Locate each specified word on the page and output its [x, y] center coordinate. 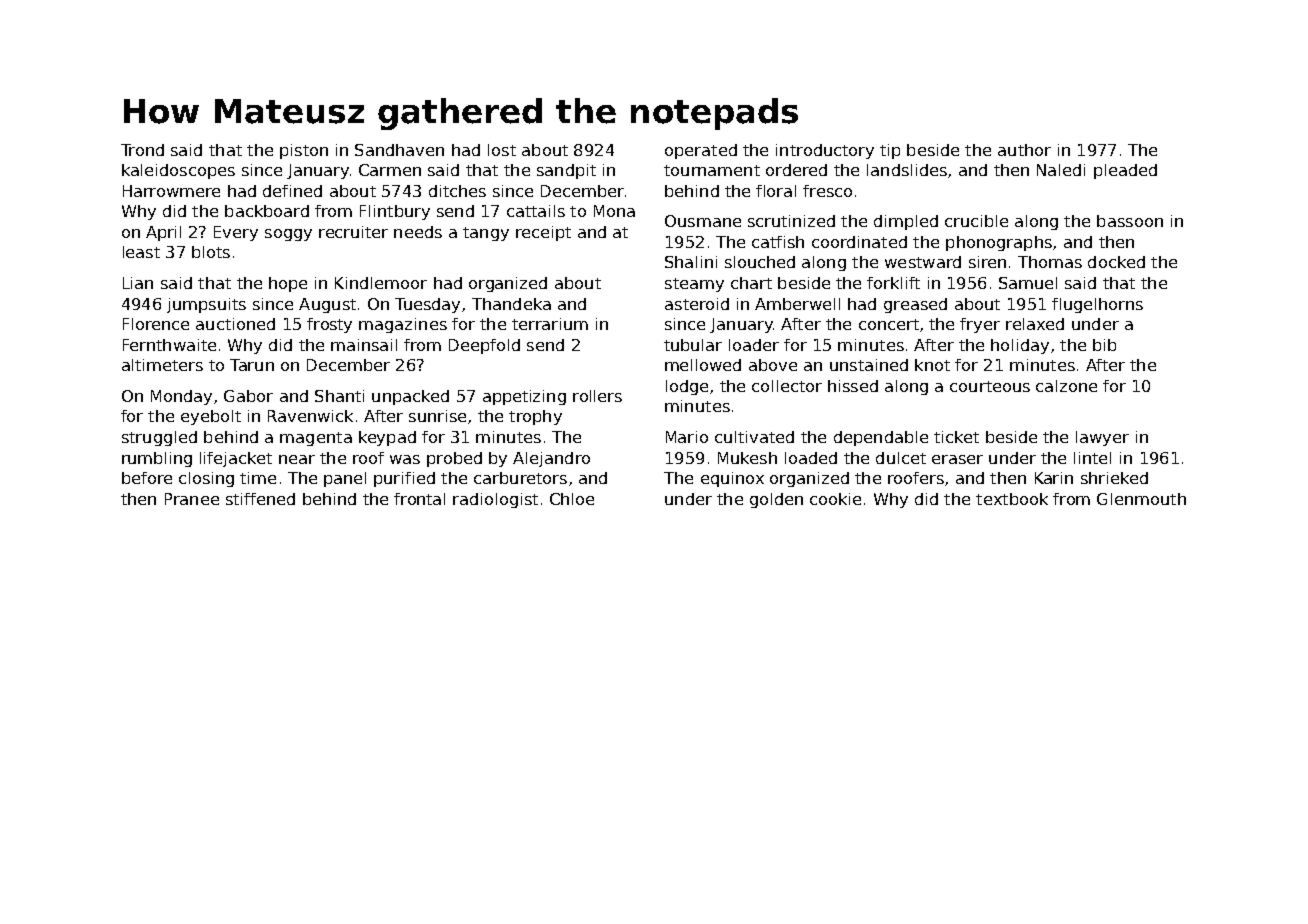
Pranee [192, 499]
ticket [956, 437]
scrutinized [791, 221]
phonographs [999, 243]
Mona [614, 211]
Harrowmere [171, 191]
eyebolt [211, 417]
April [163, 233]
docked [1116, 262]
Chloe [572, 499]
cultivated [754, 437]
